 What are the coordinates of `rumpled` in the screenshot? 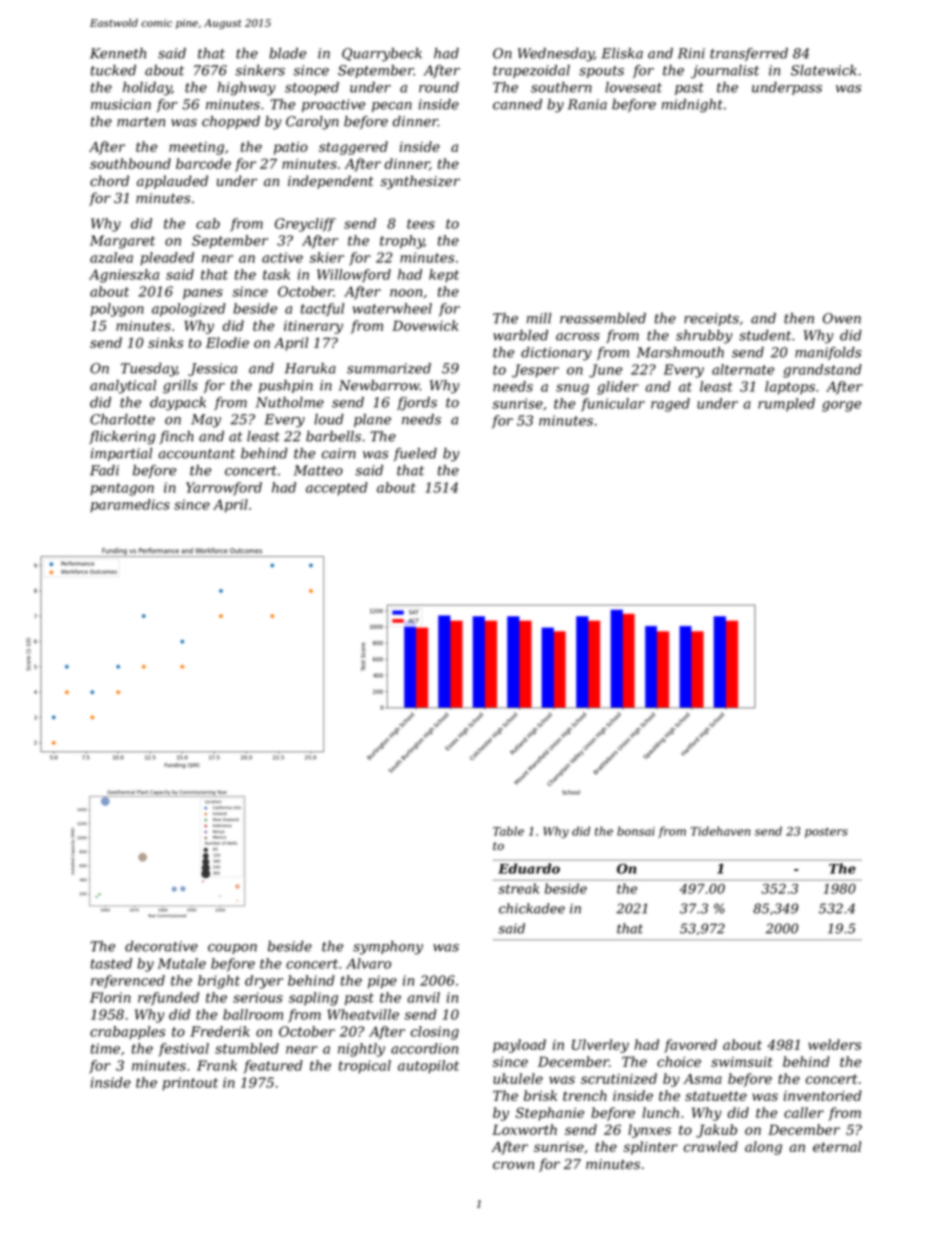 It's located at (786, 404).
